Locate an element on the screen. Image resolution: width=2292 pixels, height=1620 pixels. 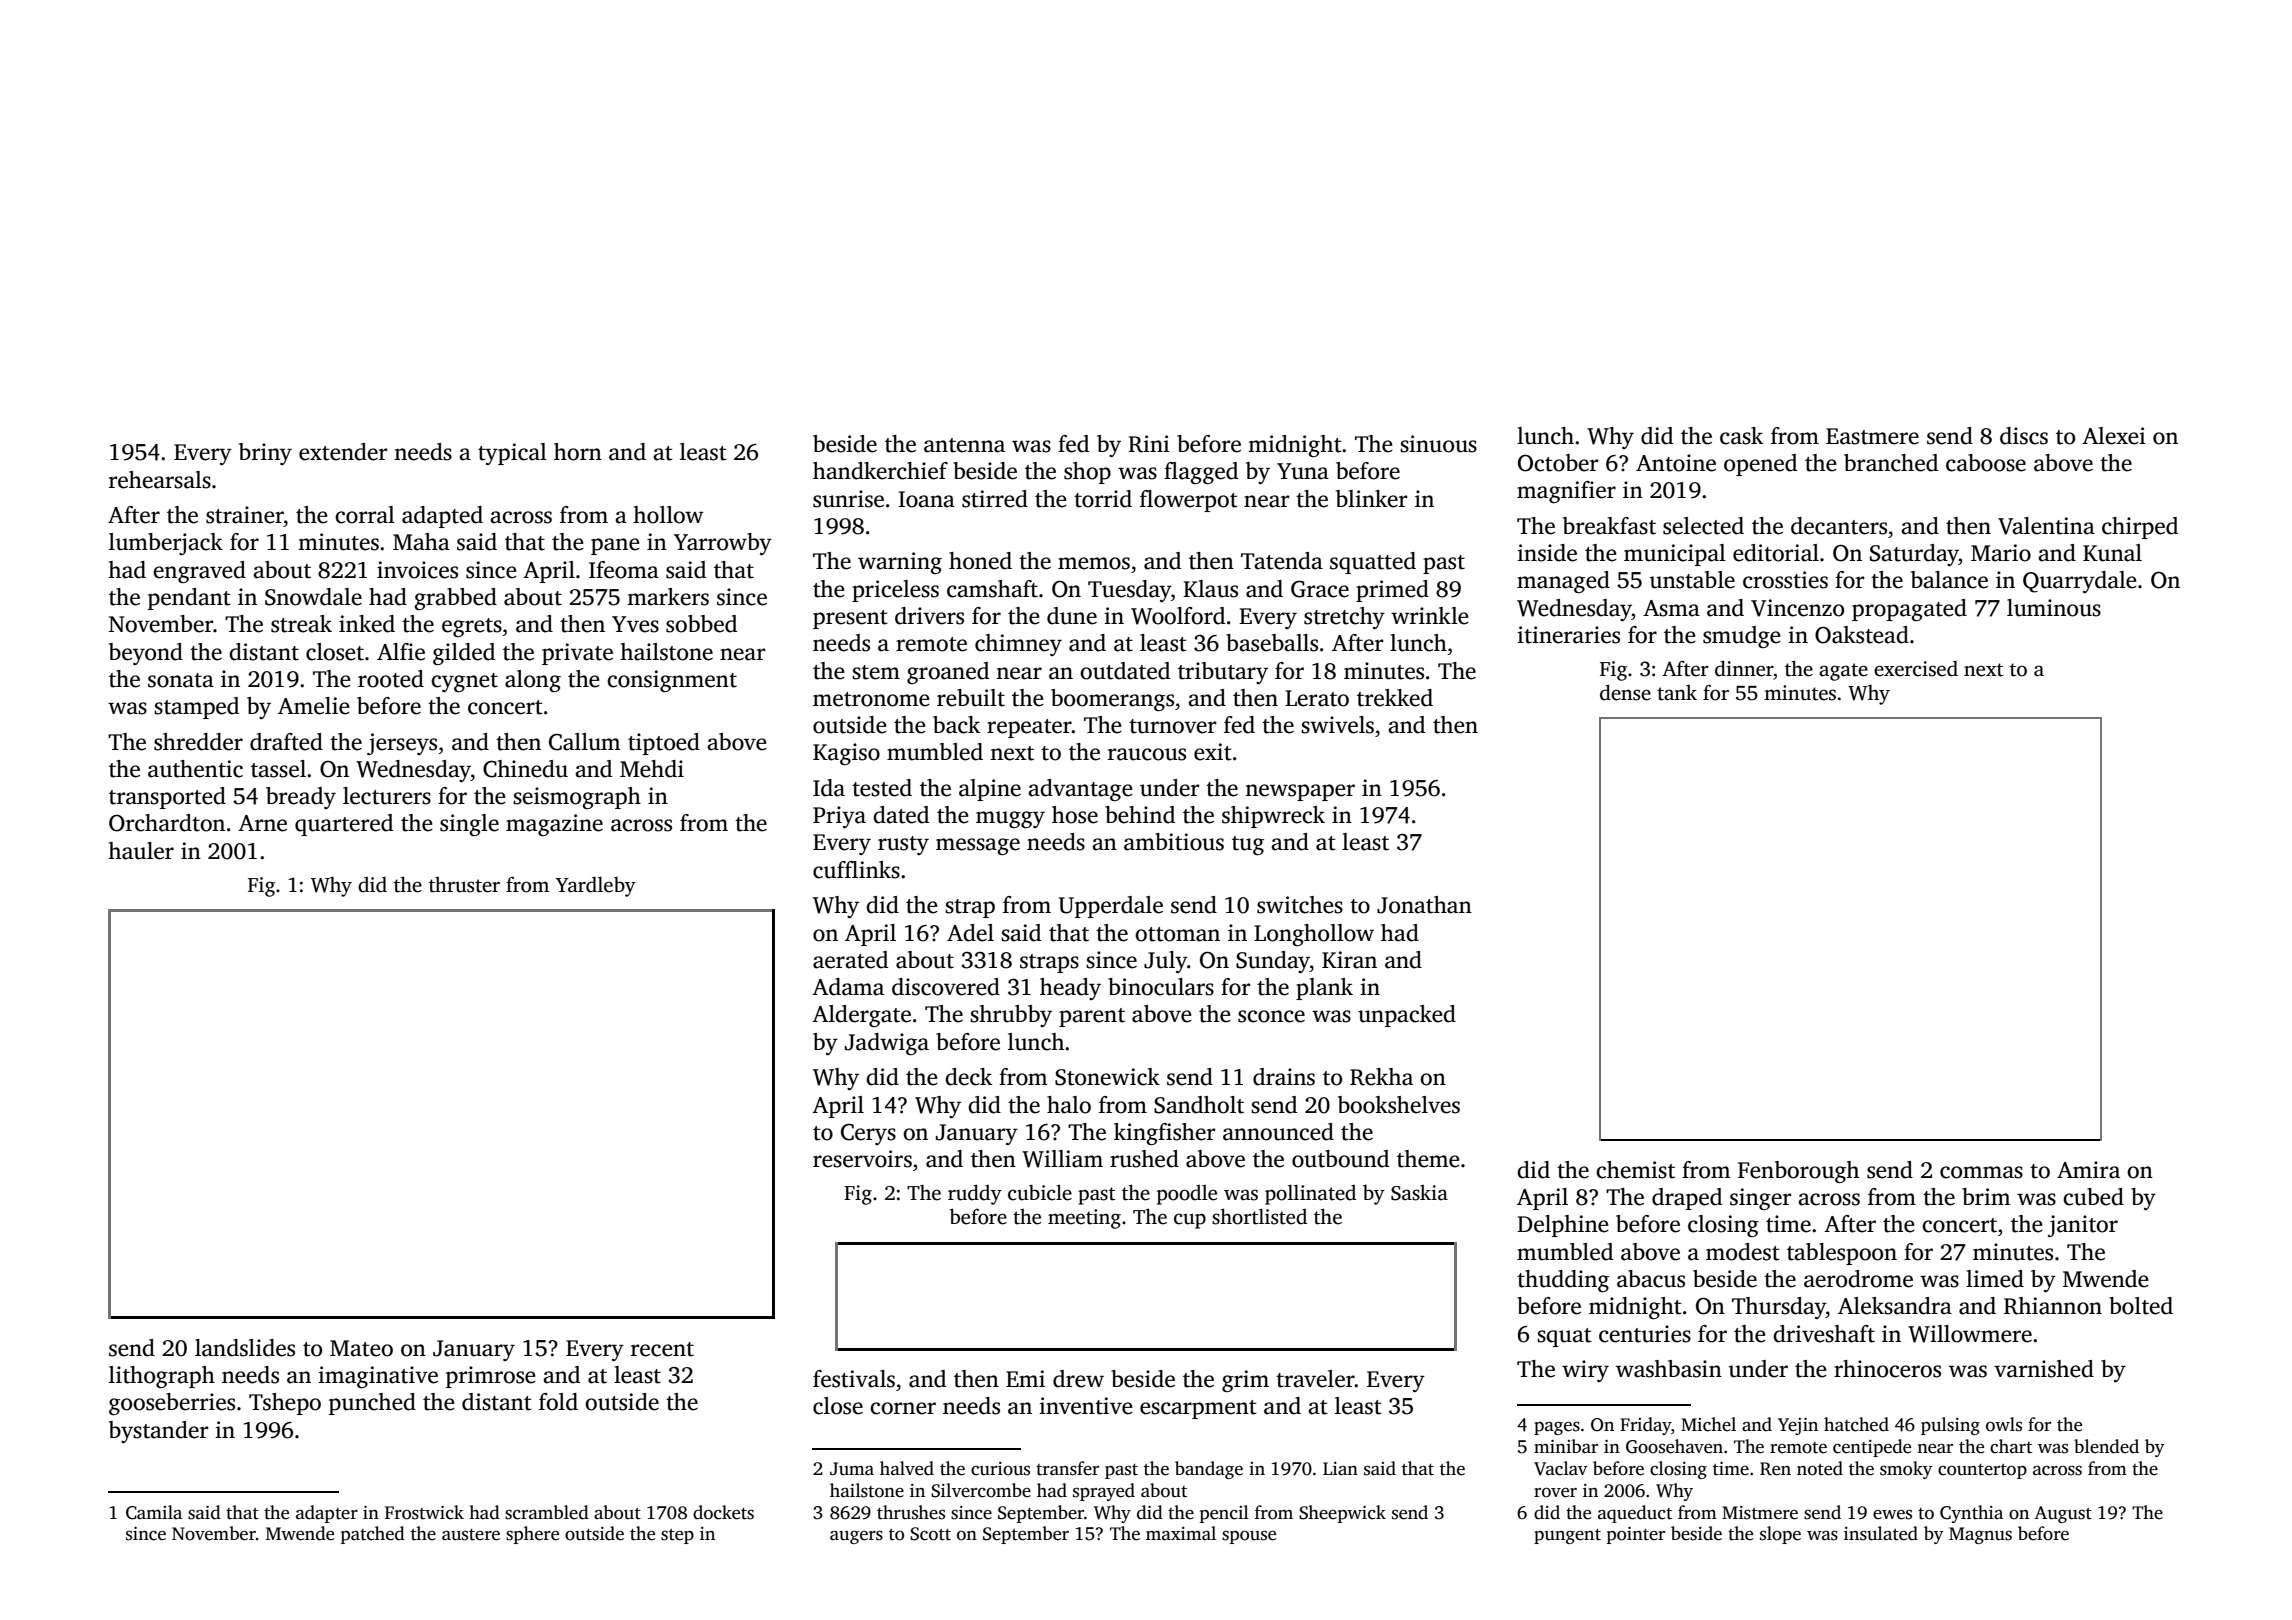
tassel is located at coordinates (278, 769).
